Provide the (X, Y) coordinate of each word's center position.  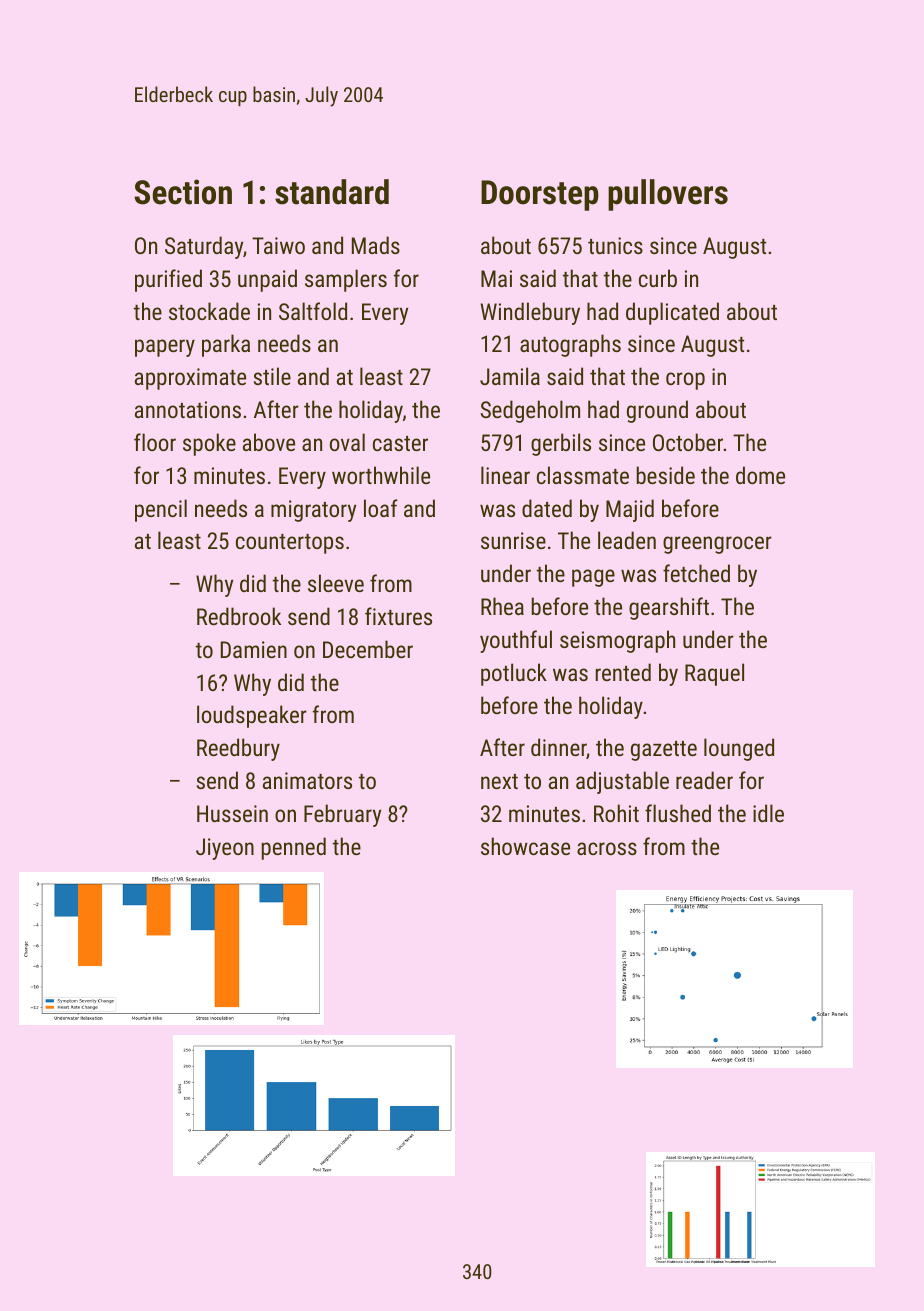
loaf (381, 508)
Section (183, 192)
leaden (627, 540)
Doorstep (540, 195)
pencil (161, 510)
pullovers (668, 195)
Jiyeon (225, 849)
